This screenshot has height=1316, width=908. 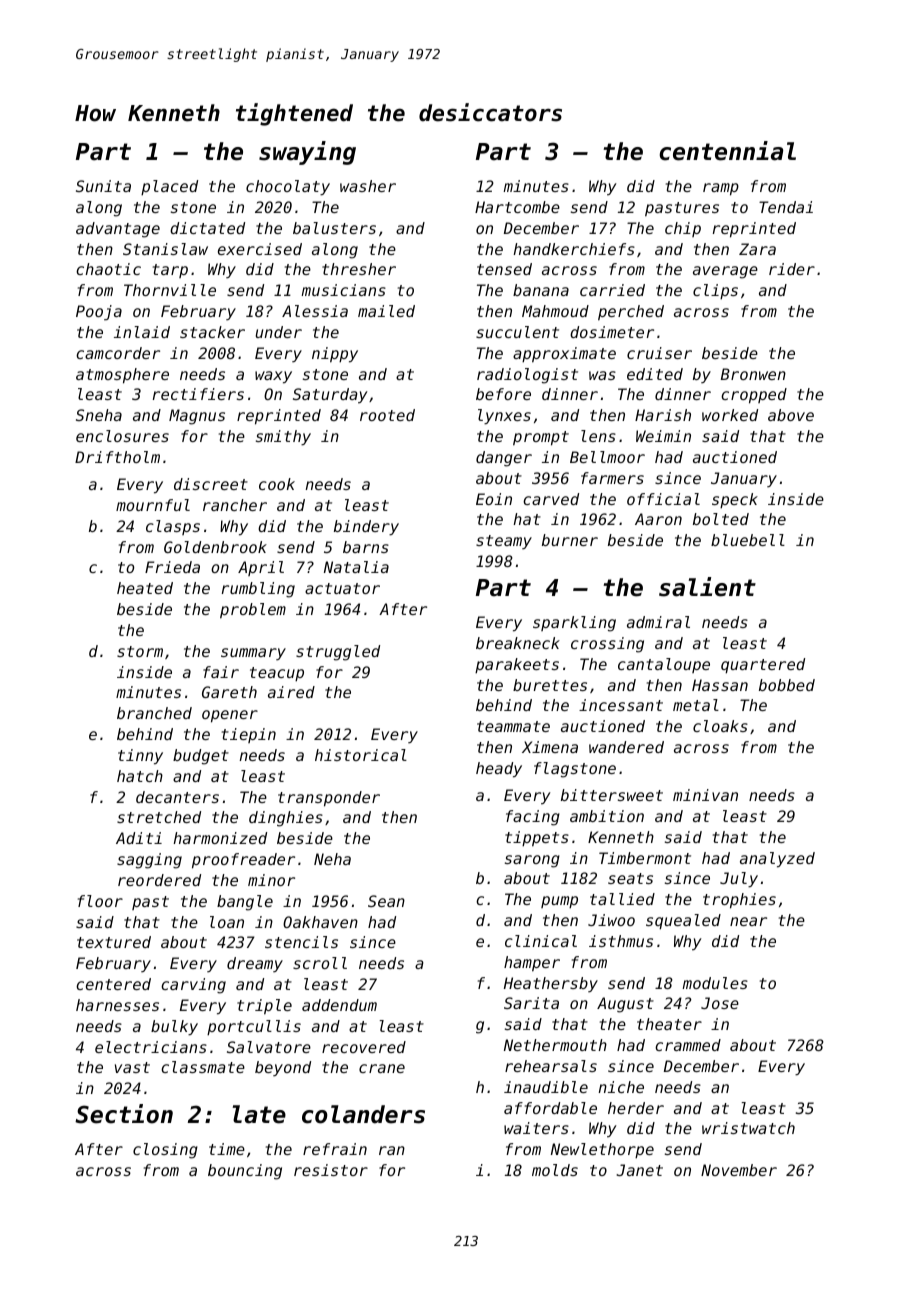 What do you see at coordinates (201, 757) in the screenshot?
I see `budget` at bounding box center [201, 757].
